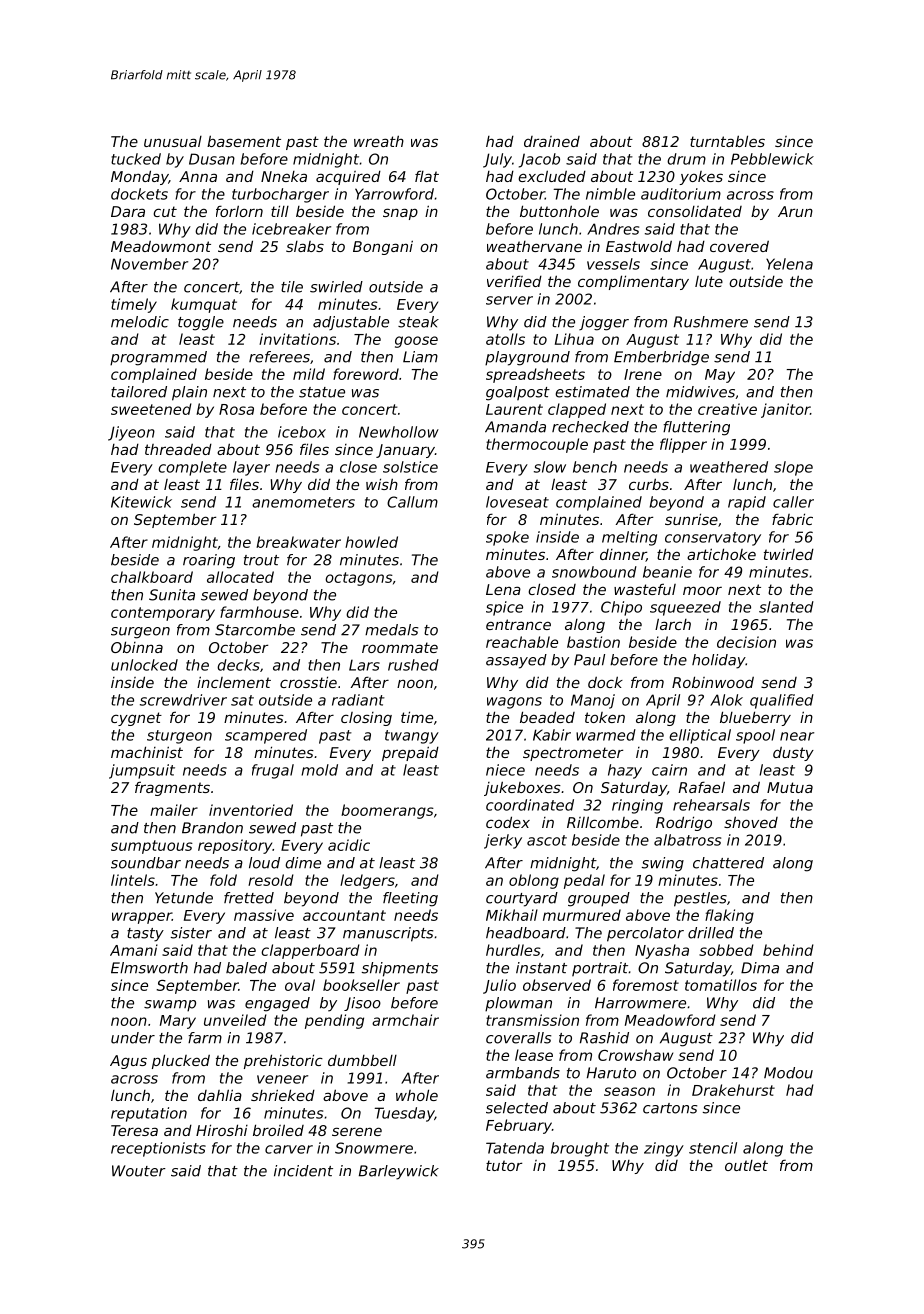 This image has height=1314, width=924. I want to click on Mutua, so click(790, 787).
